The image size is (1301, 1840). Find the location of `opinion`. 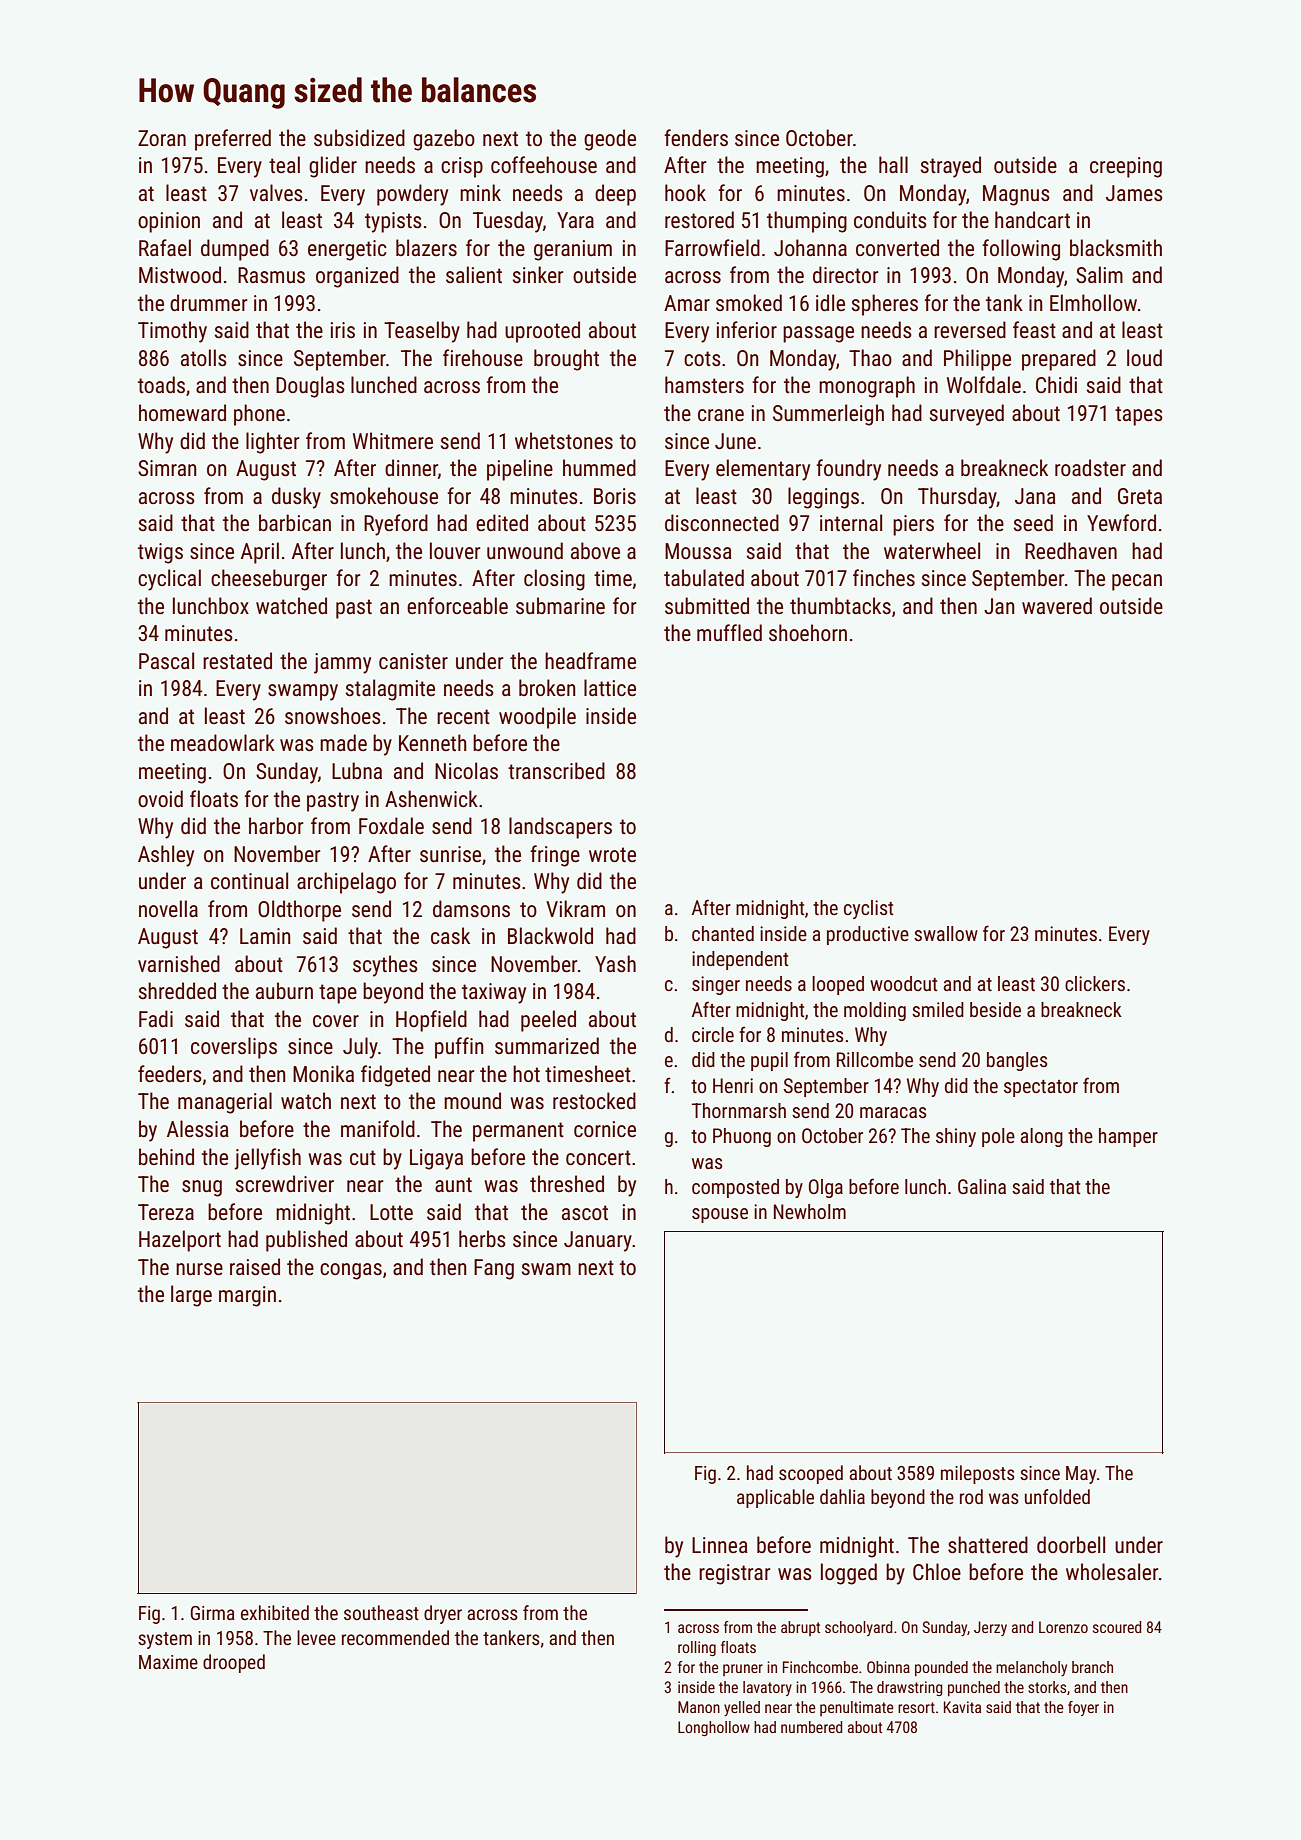

opinion is located at coordinates (169, 222).
